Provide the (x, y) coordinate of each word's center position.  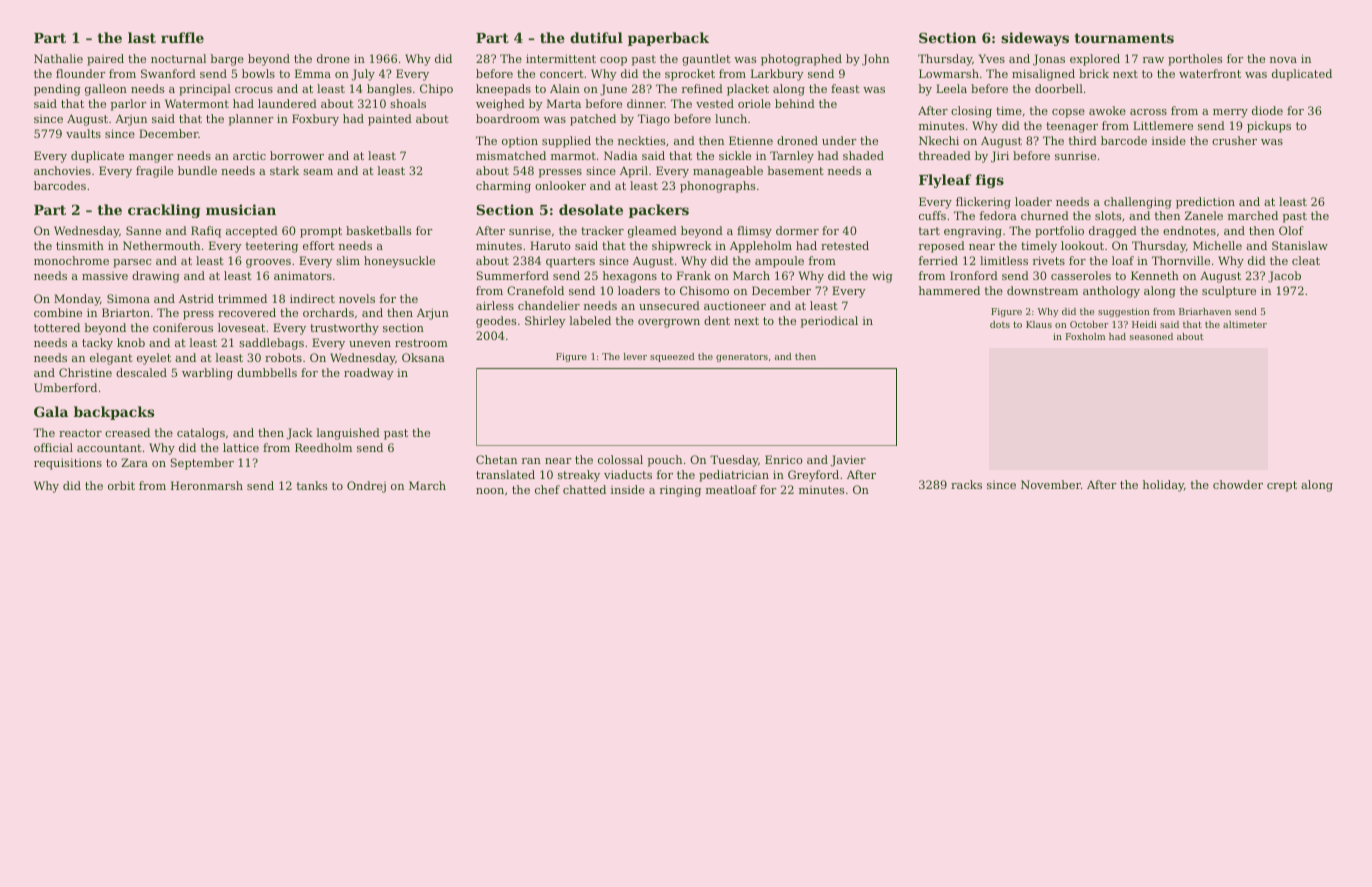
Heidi (1144, 324)
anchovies (62, 170)
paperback (668, 39)
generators (742, 358)
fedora (998, 215)
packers (659, 211)
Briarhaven (1205, 311)
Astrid (196, 298)
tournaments (1124, 38)
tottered (57, 327)
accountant (109, 448)
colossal (620, 459)
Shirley (545, 322)
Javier (848, 461)
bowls (258, 73)
